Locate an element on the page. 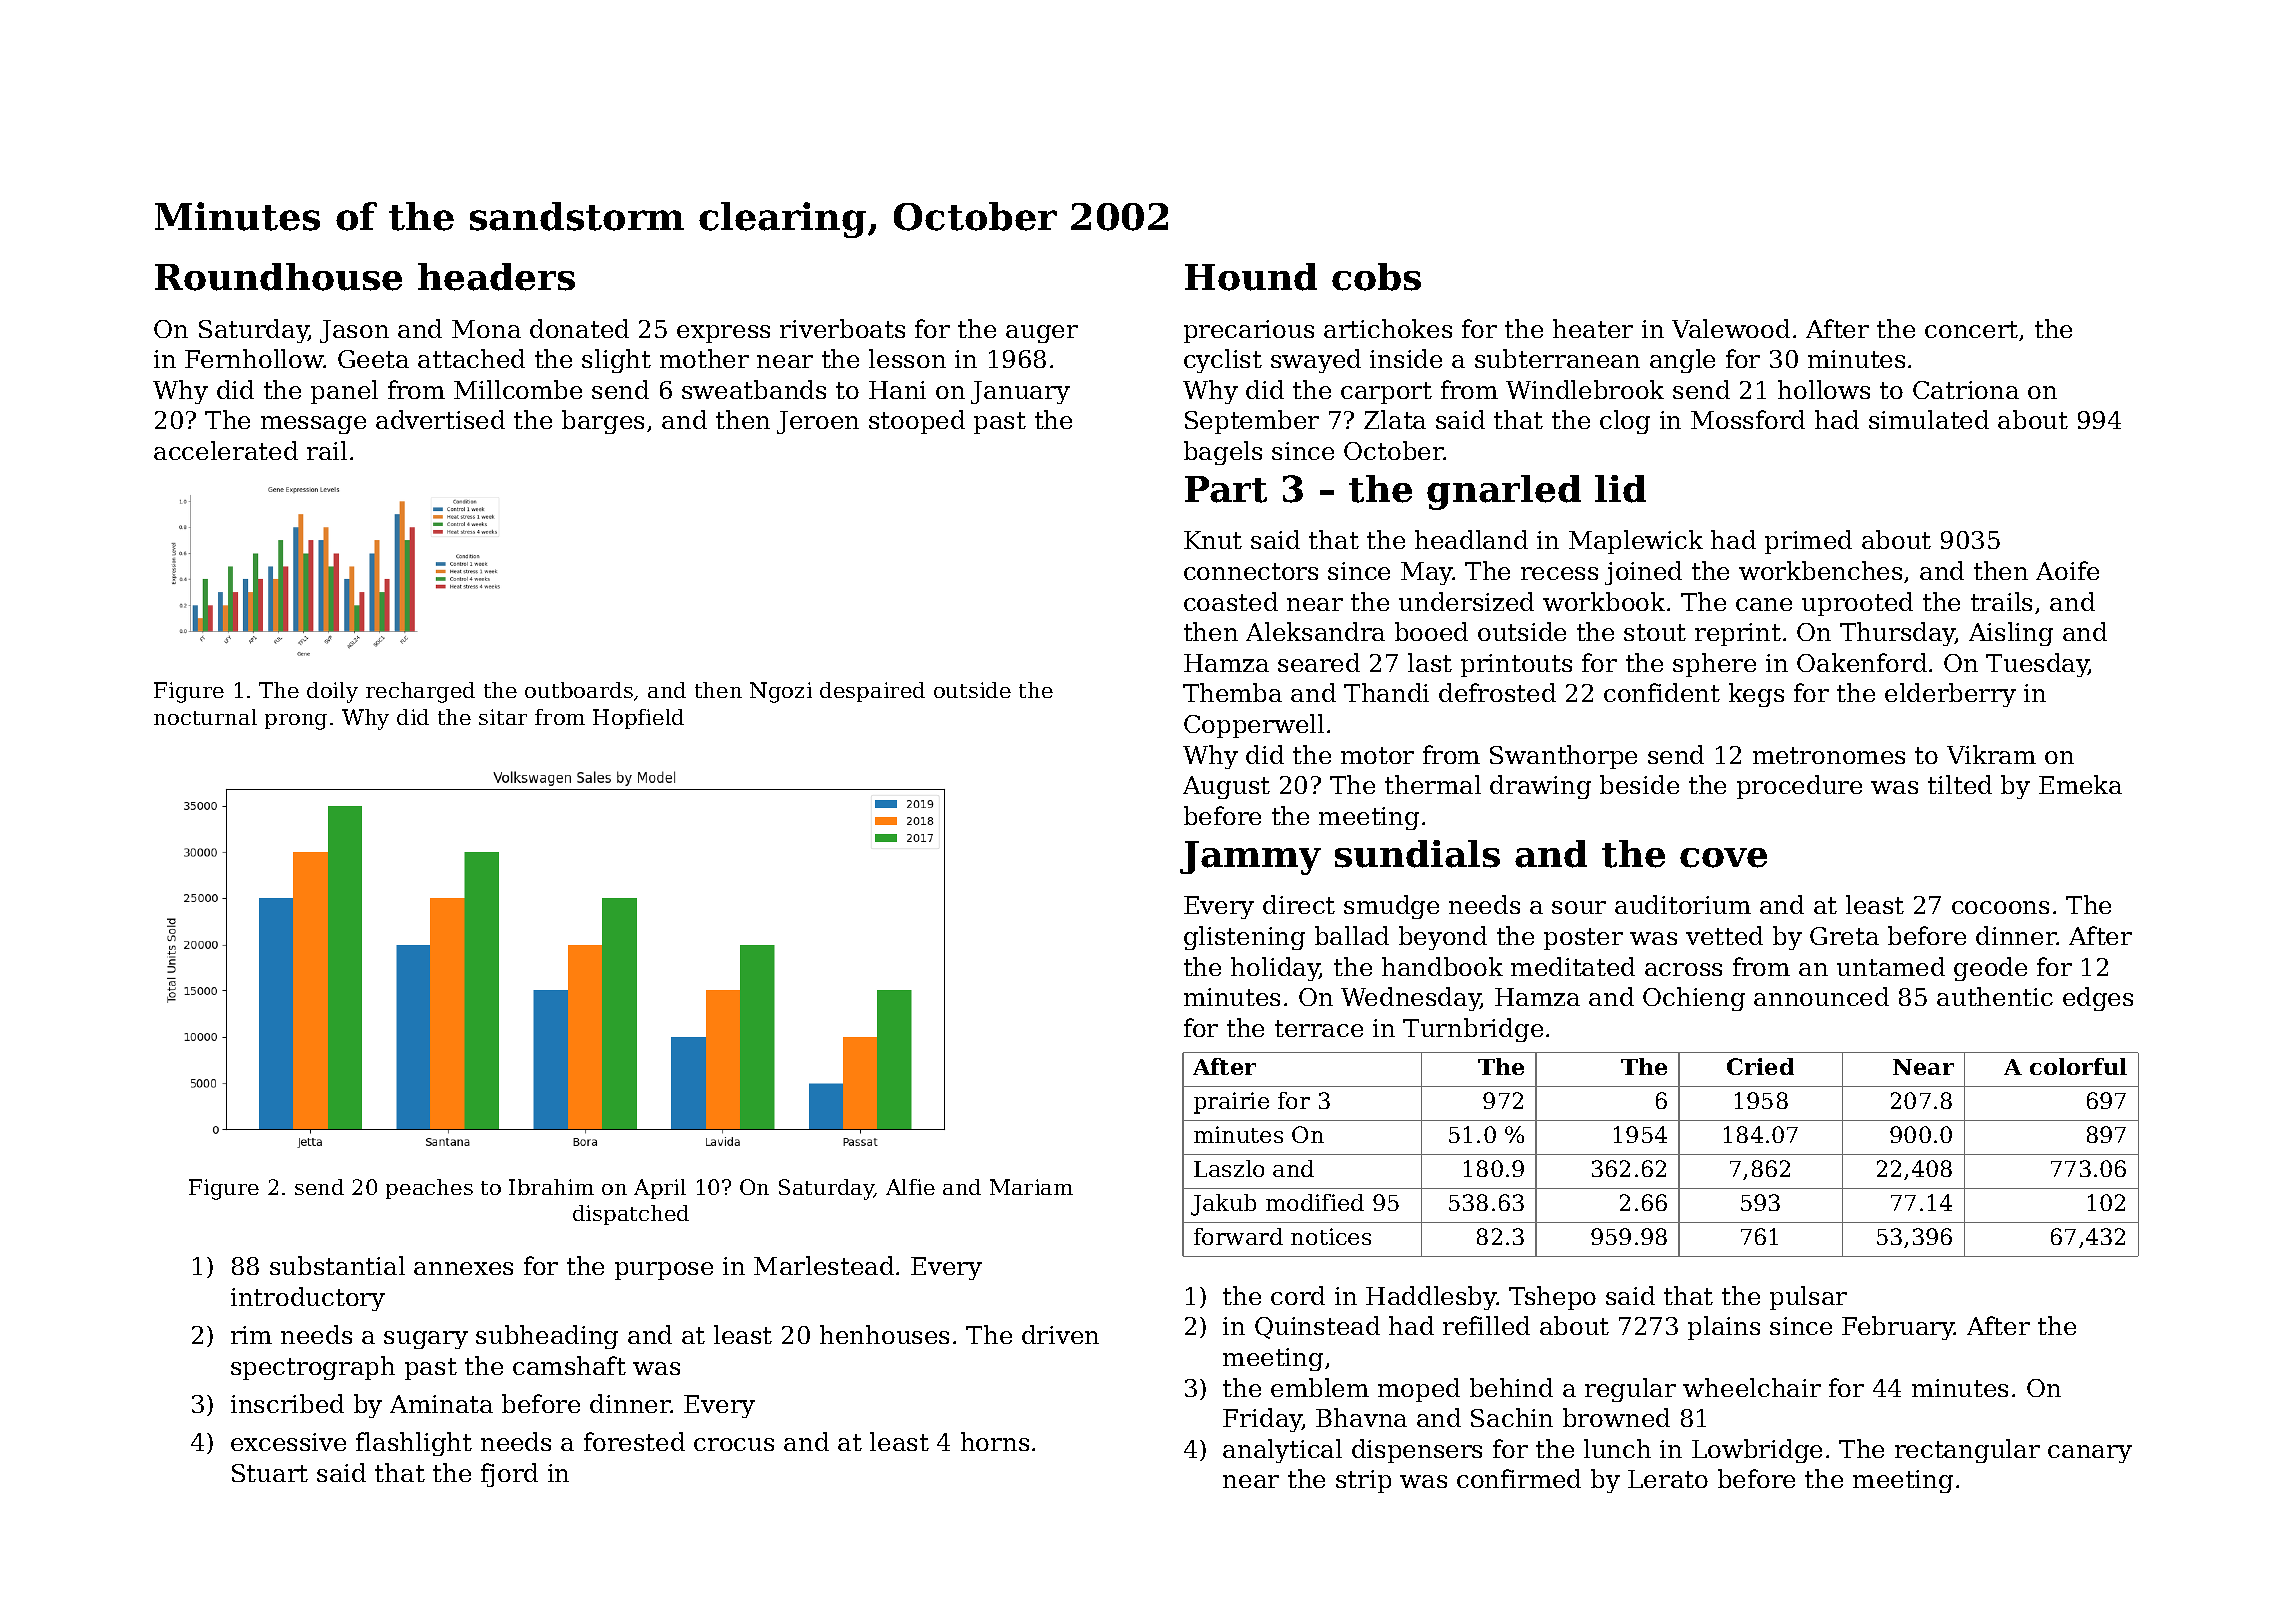 This page has height=1620, width=2292. Ibrahim is located at coordinates (551, 1187).
